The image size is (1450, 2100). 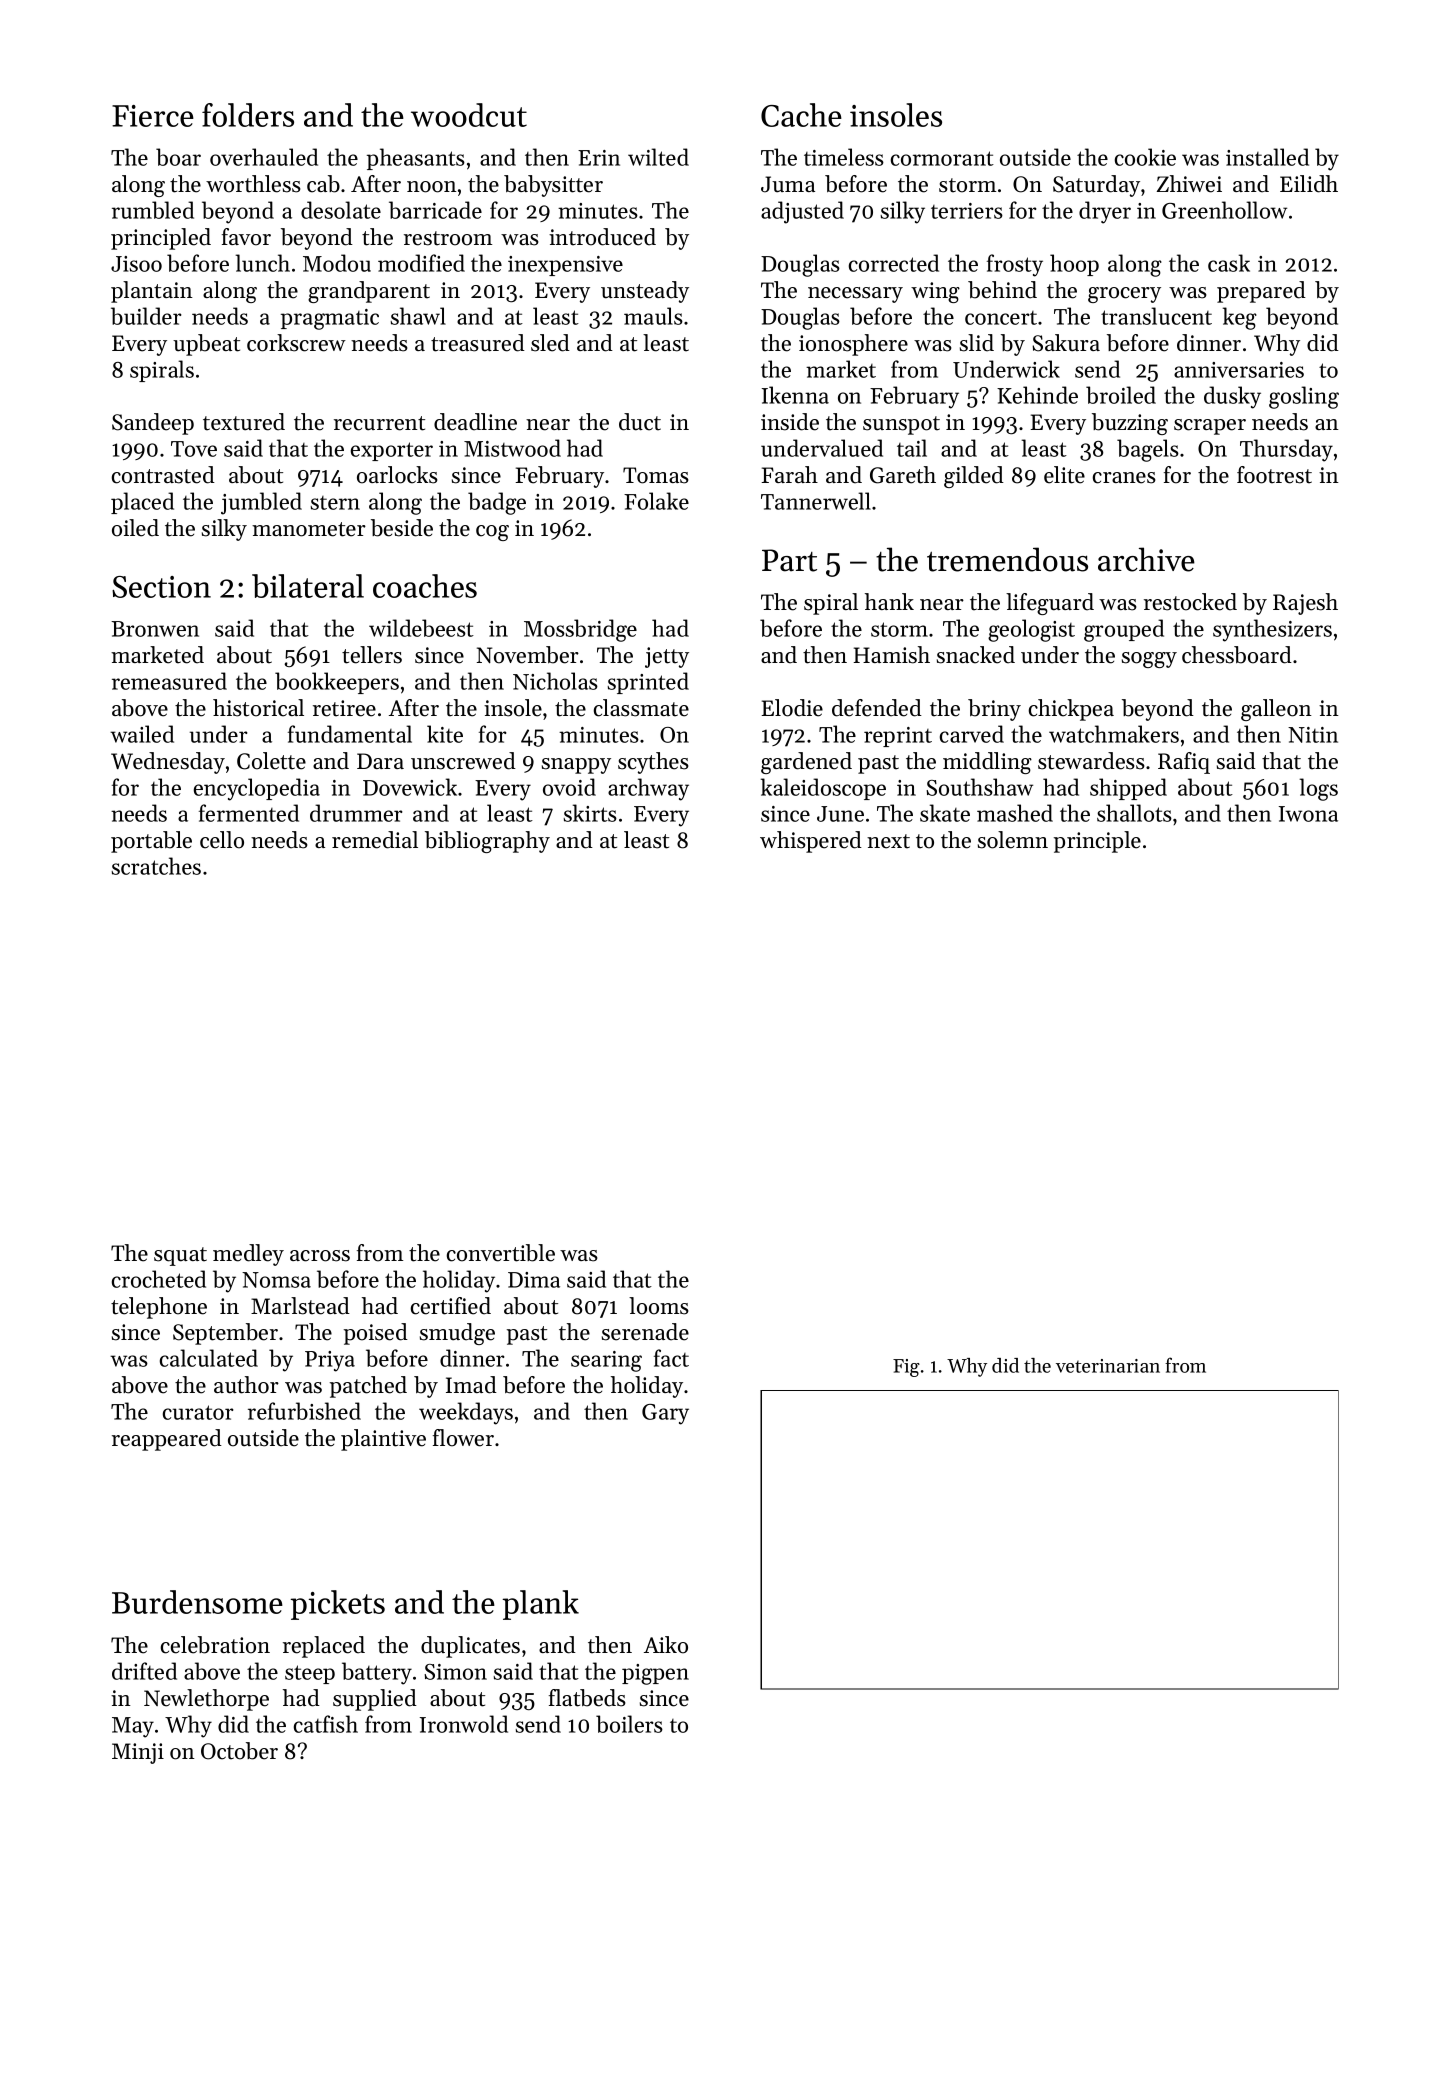 I want to click on scratches, so click(x=156, y=866).
